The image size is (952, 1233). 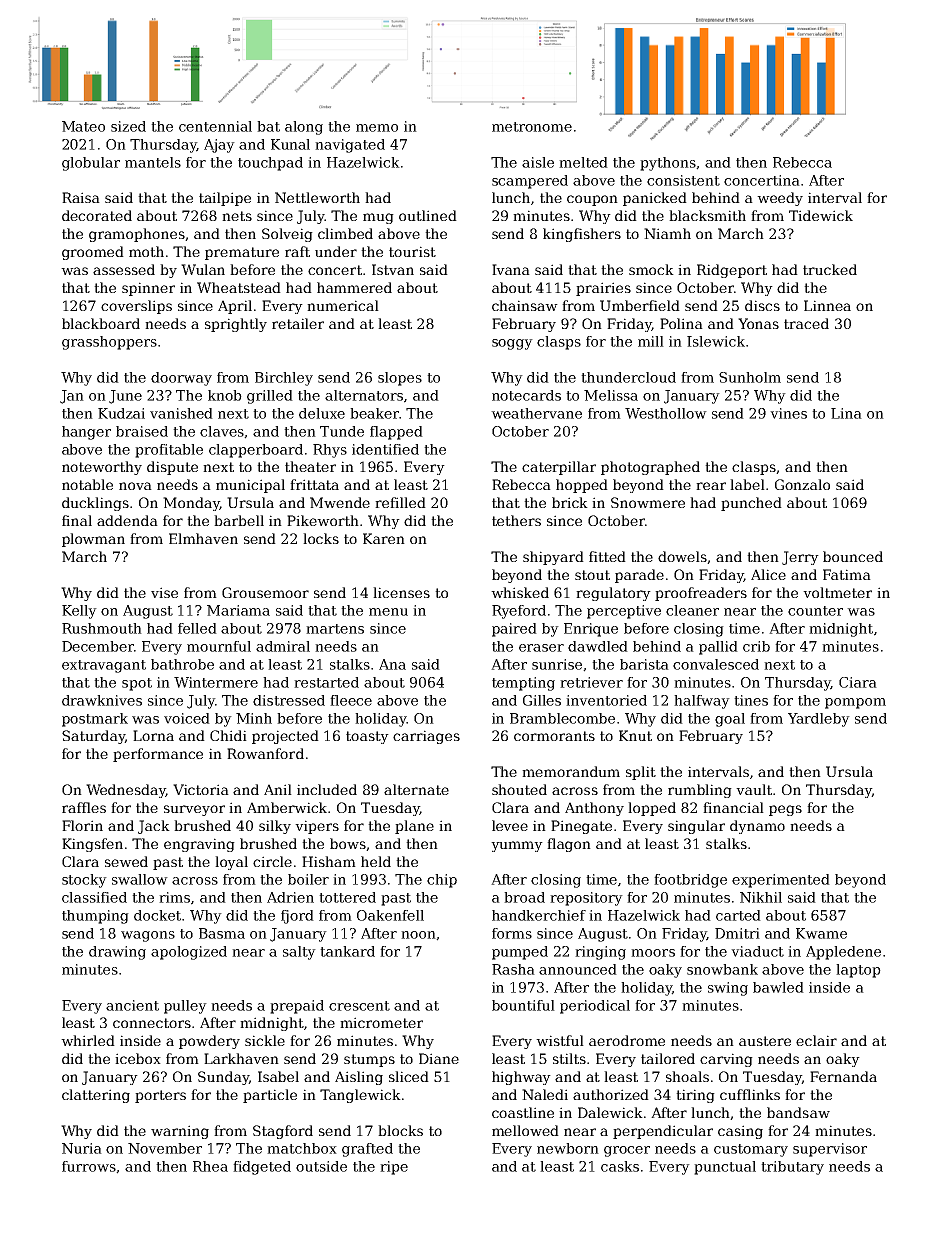 What do you see at coordinates (394, 1168) in the screenshot?
I see `ripe` at bounding box center [394, 1168].
